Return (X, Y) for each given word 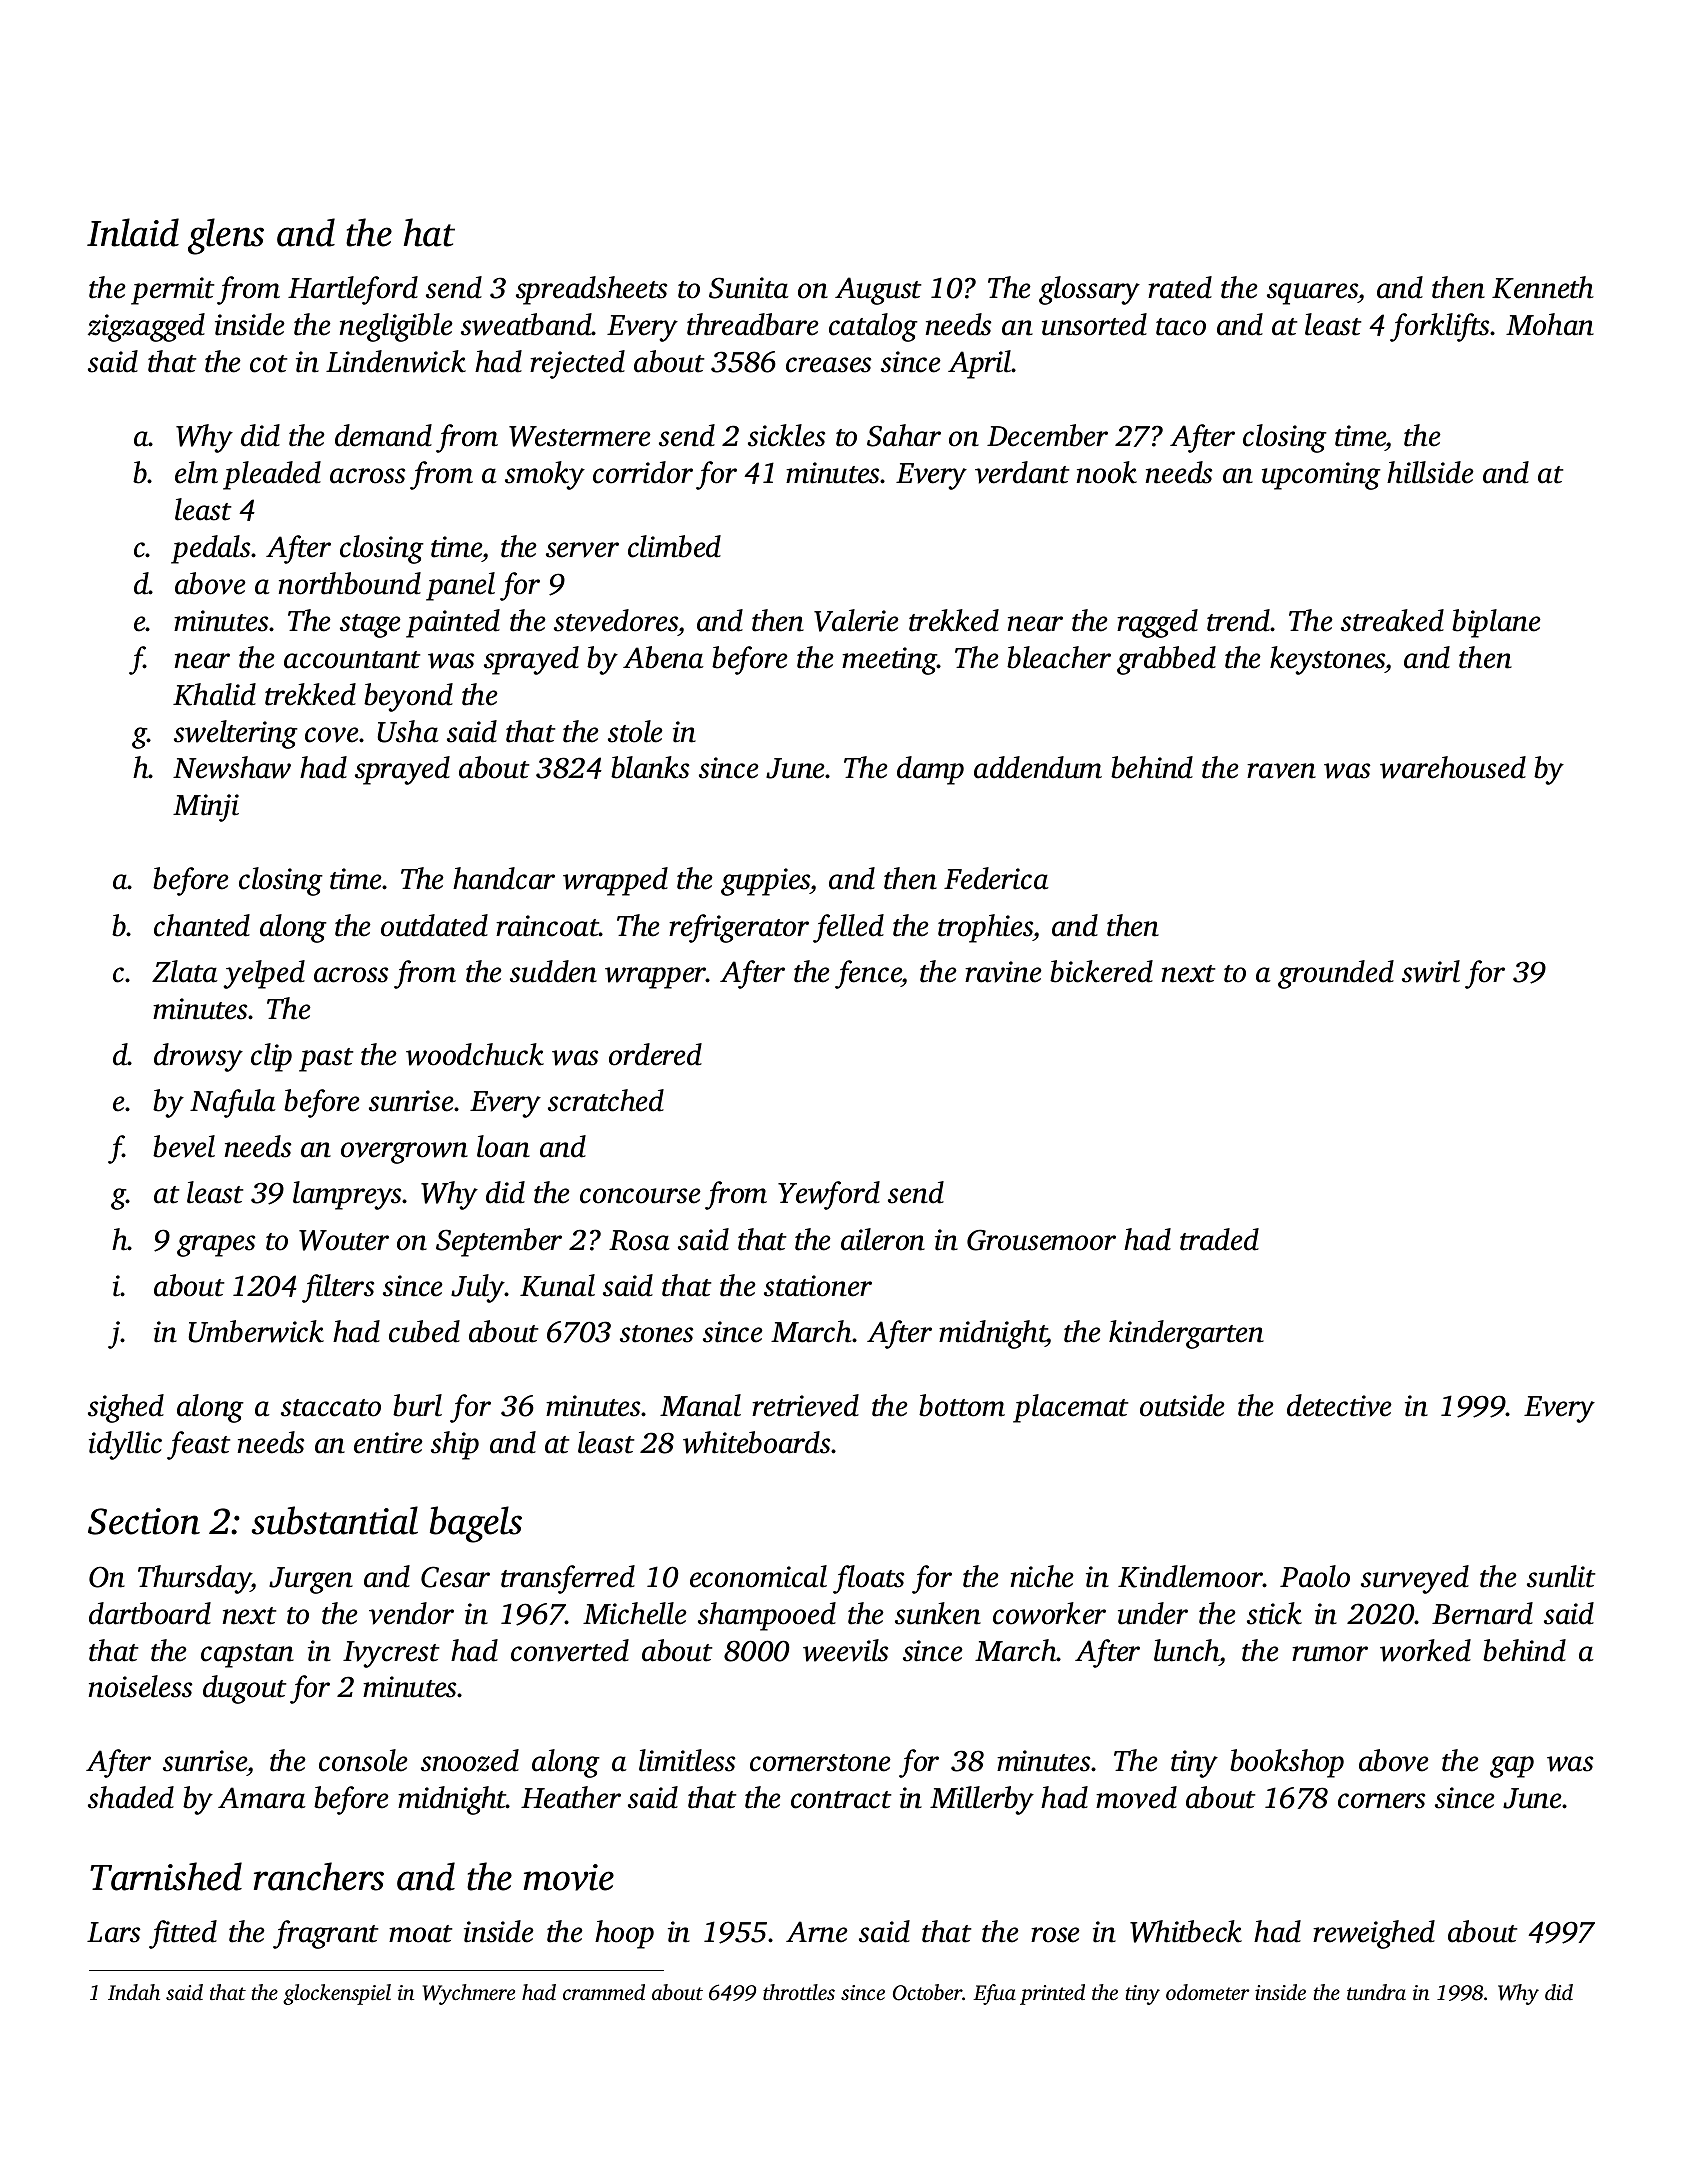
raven (1281, 771)
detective (1339, 1405)
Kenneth (1543, 287)
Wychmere (469, 1994)
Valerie (856, 620)
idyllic (125, 1445)
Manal (700, 1405)
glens (226, 236)
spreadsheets (591, 290)
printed (1052, 1994)
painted (453, 623)
